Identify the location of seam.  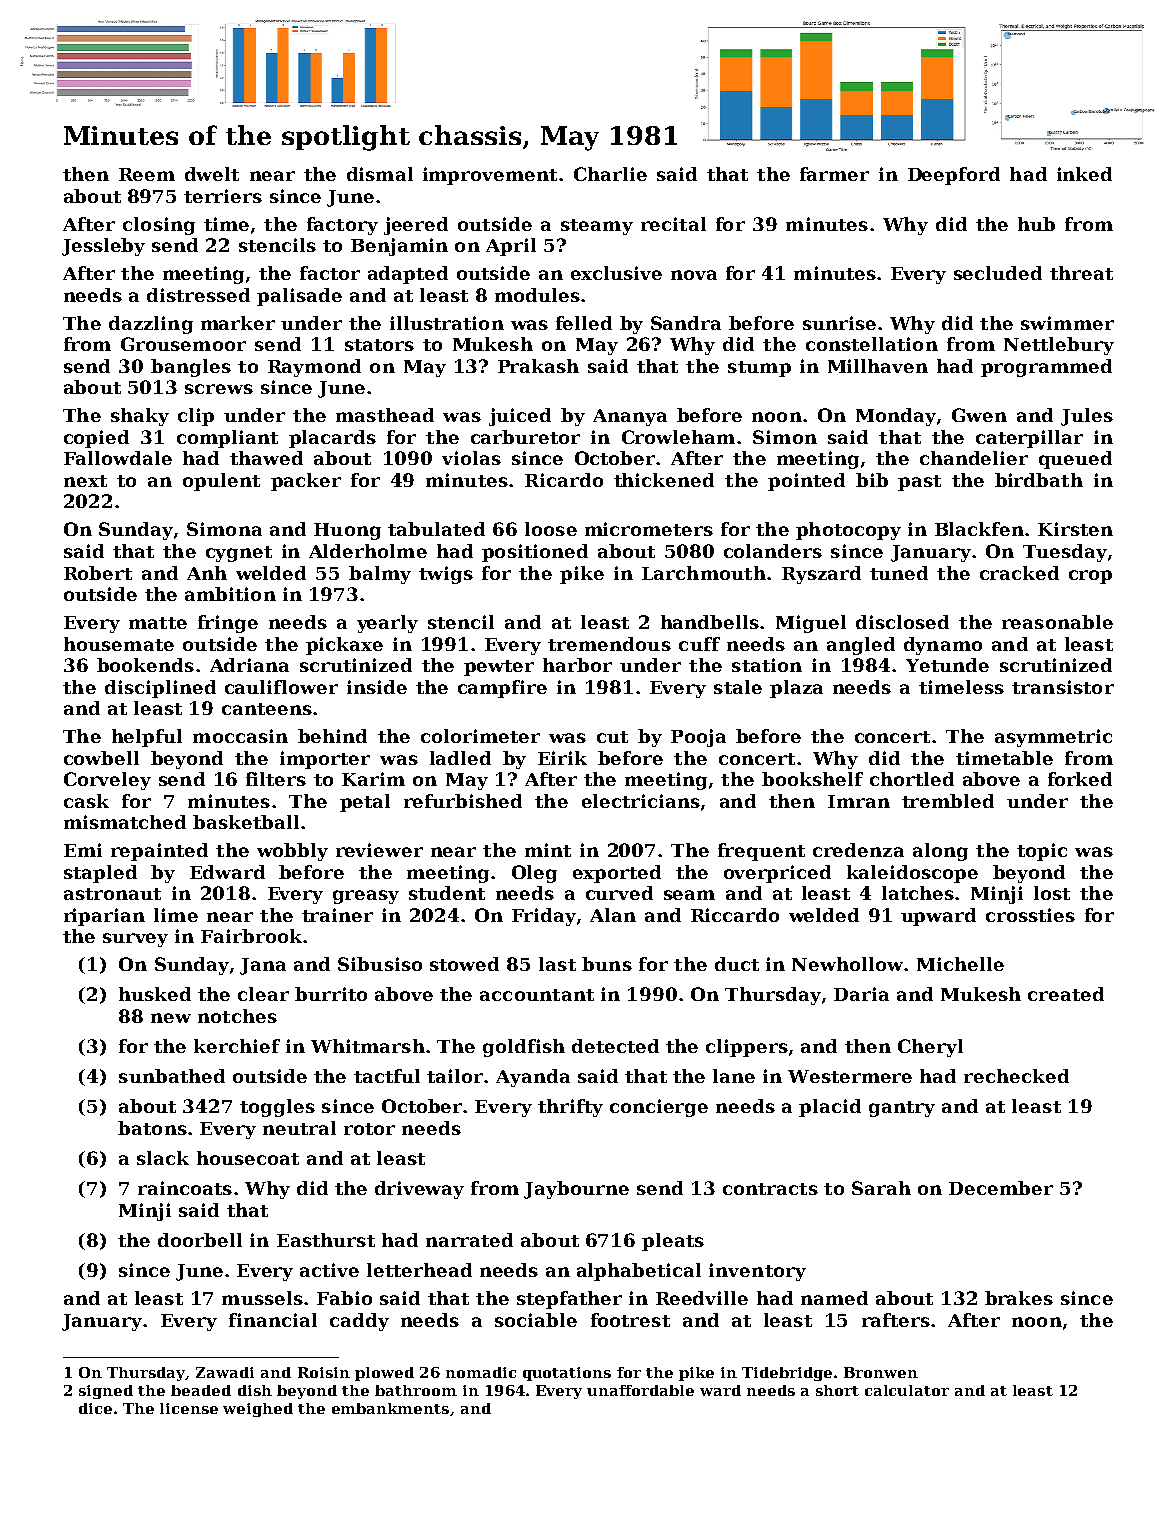
(689, 895).
